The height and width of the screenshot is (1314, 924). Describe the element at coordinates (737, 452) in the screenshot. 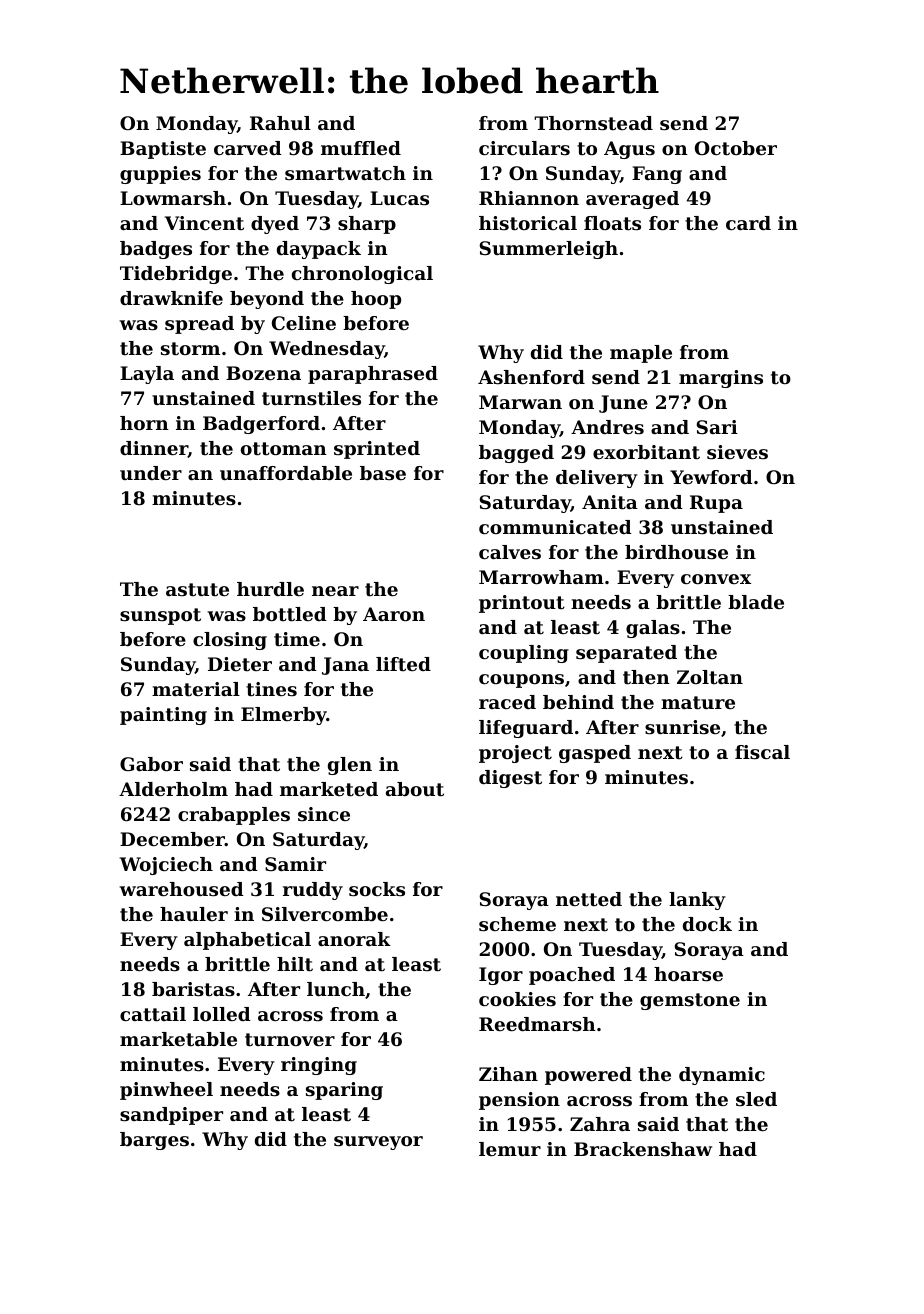

I see `sieves` at that location.
